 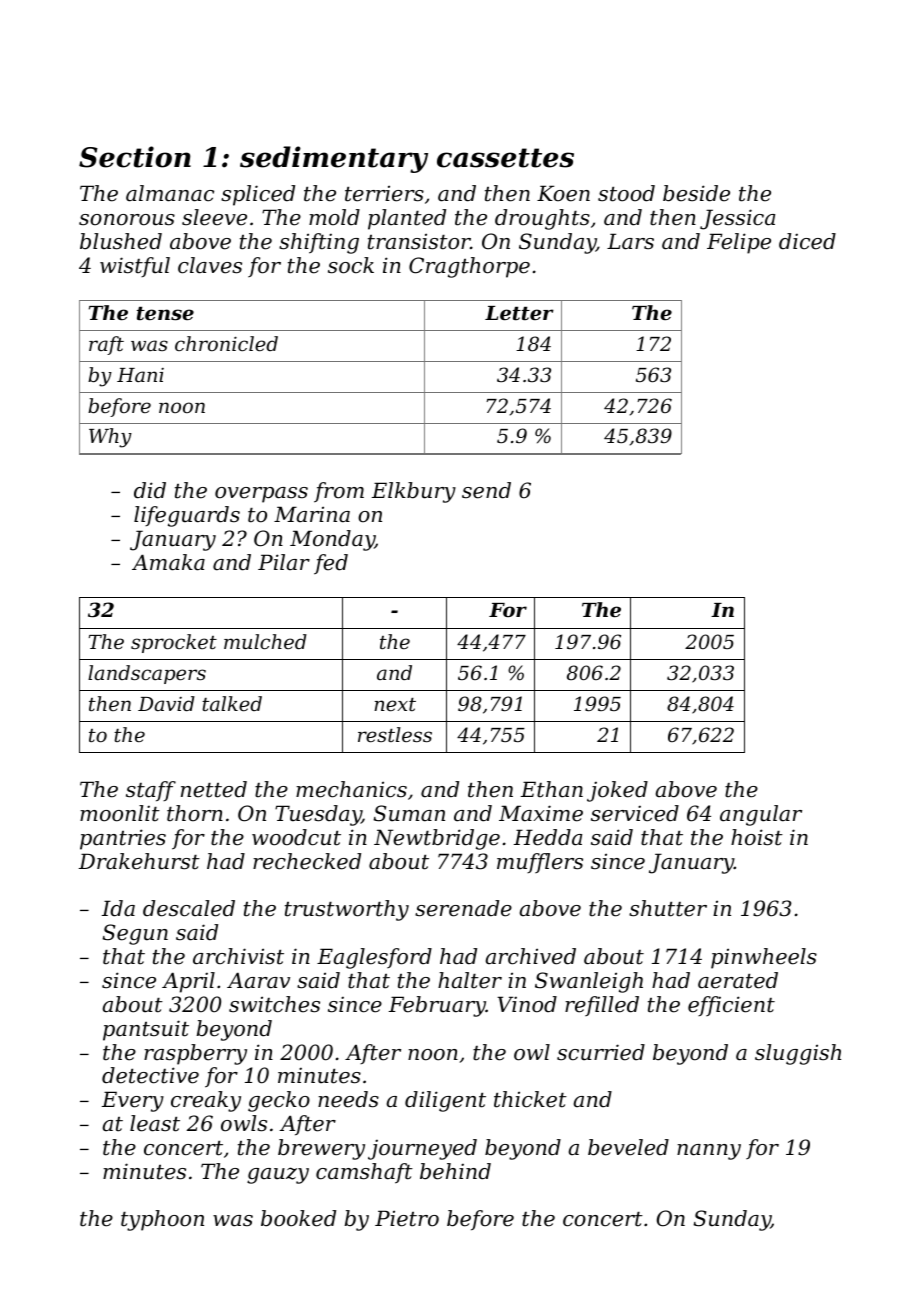 I want to click on angular, so click(x=761, y=815).
